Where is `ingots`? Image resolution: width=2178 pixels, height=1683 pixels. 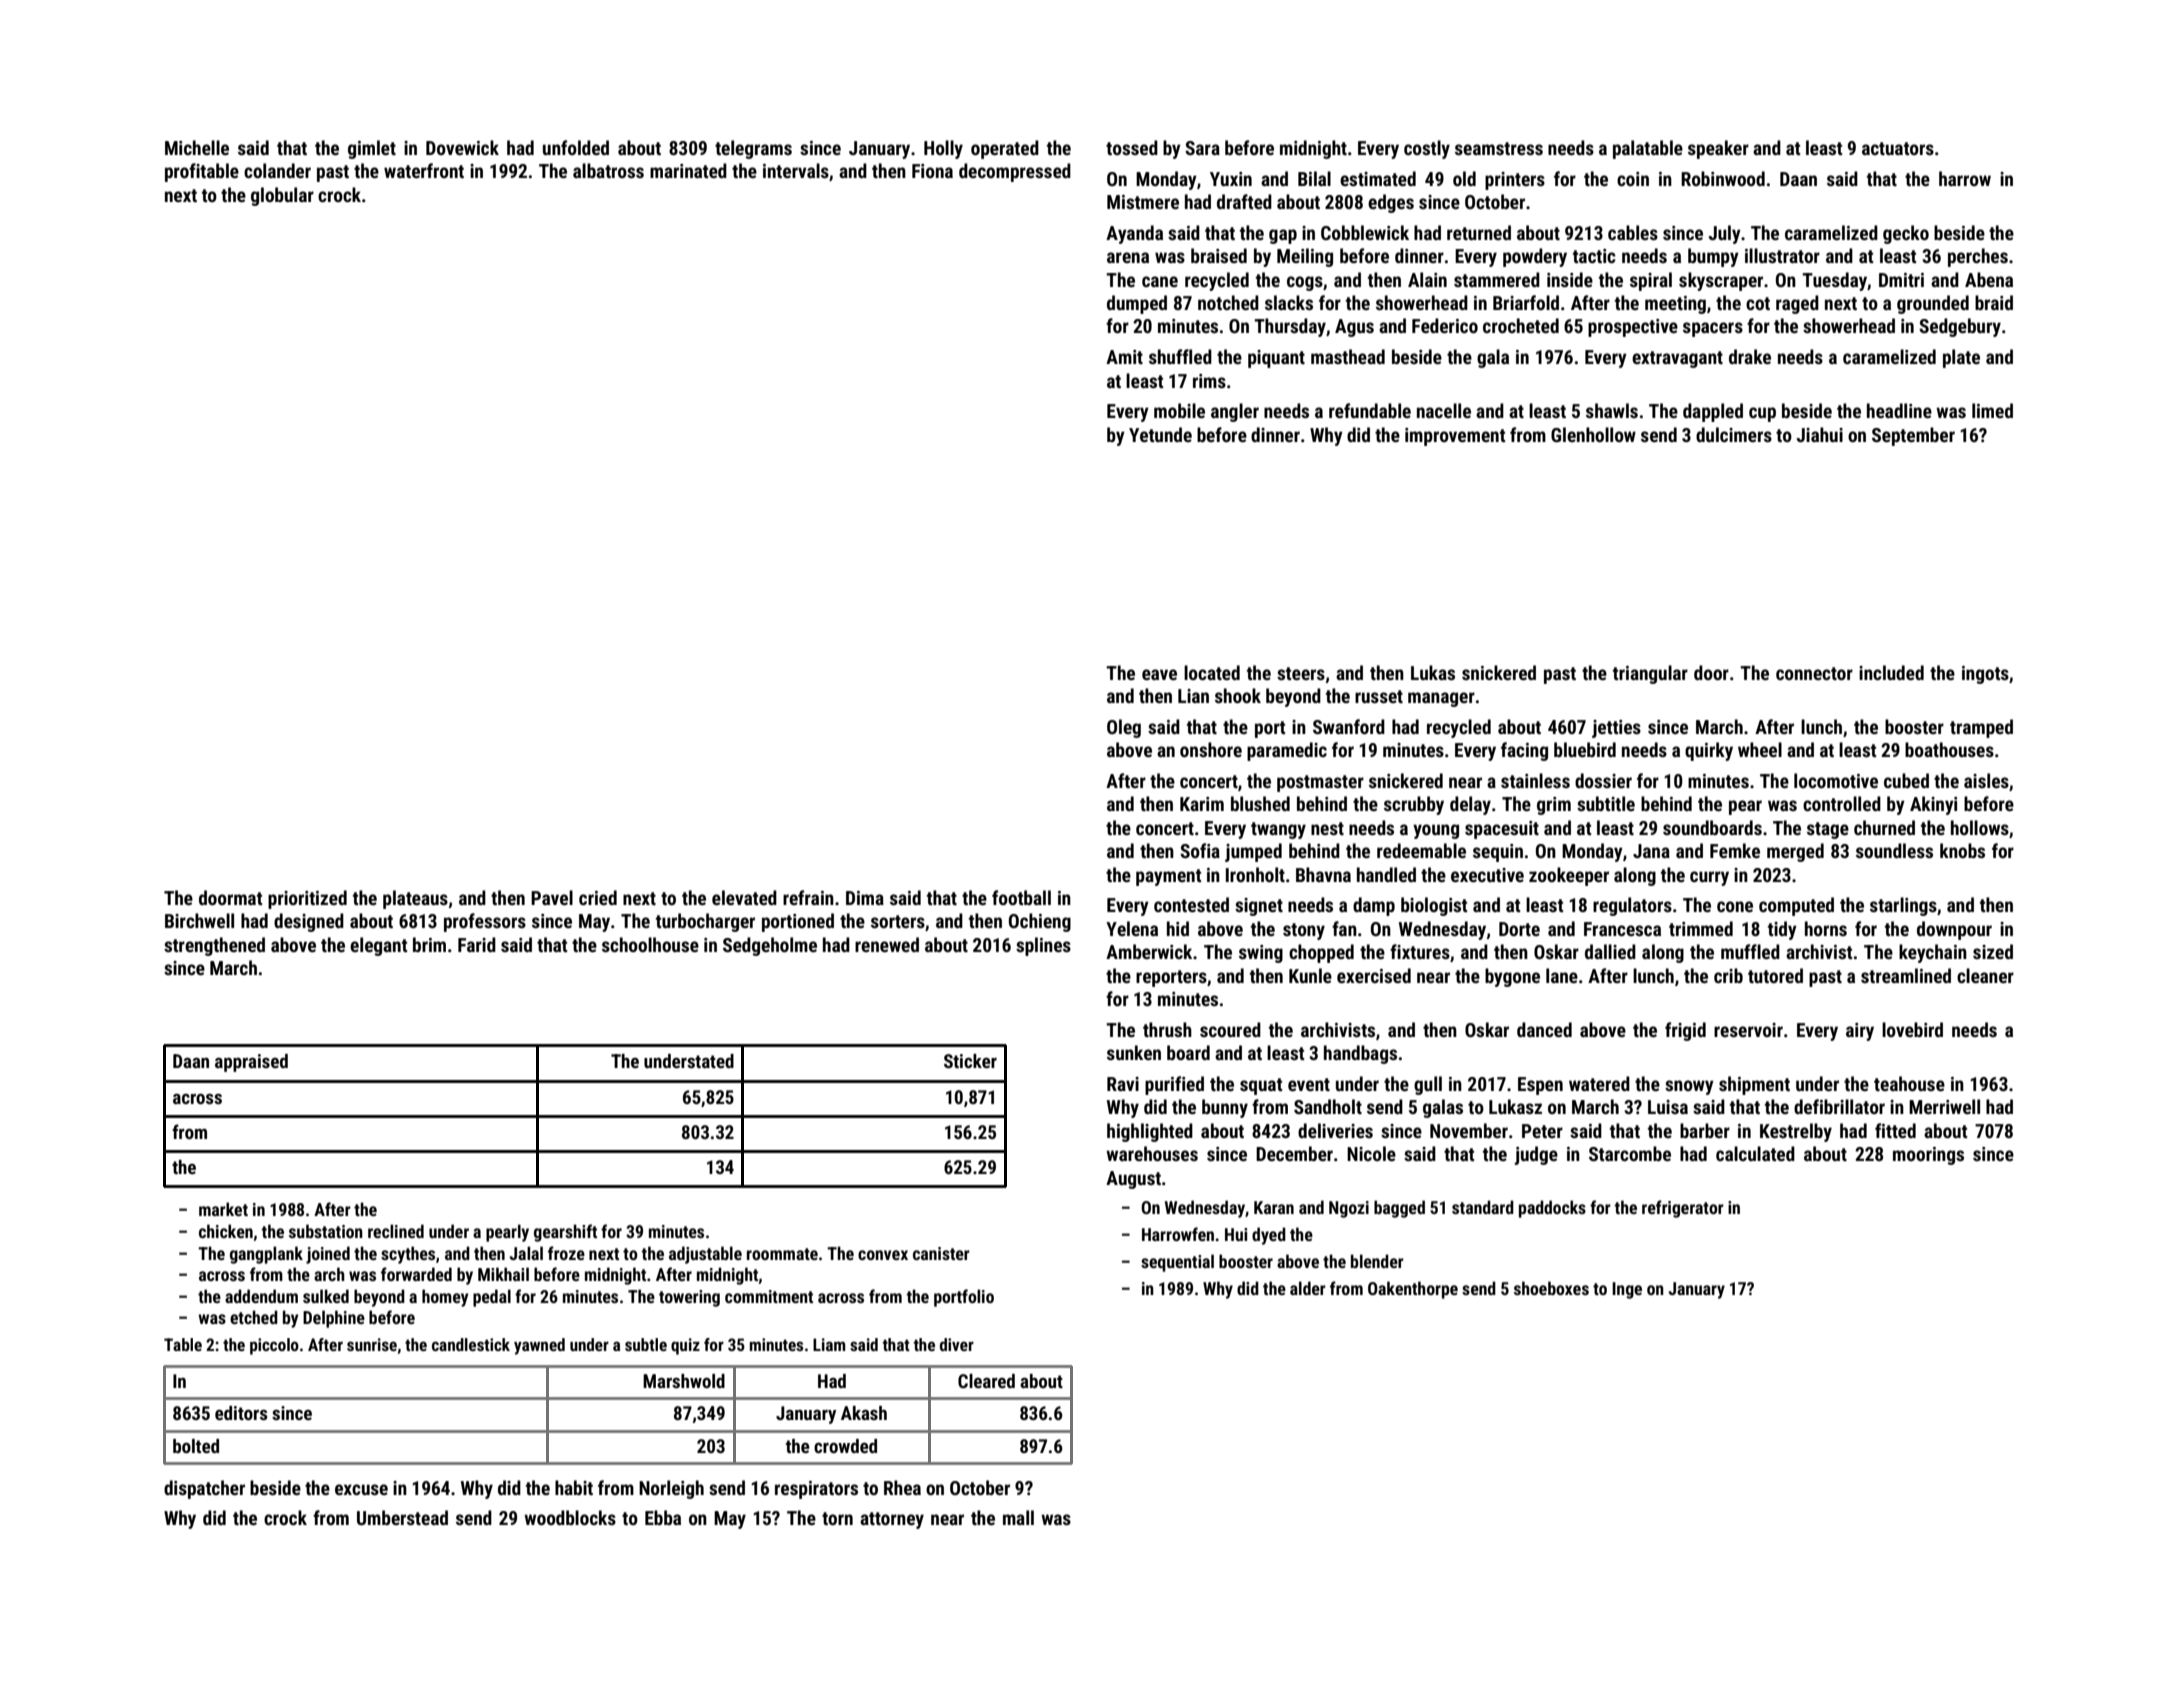
ingots is located at coordinates (1985, 675).
